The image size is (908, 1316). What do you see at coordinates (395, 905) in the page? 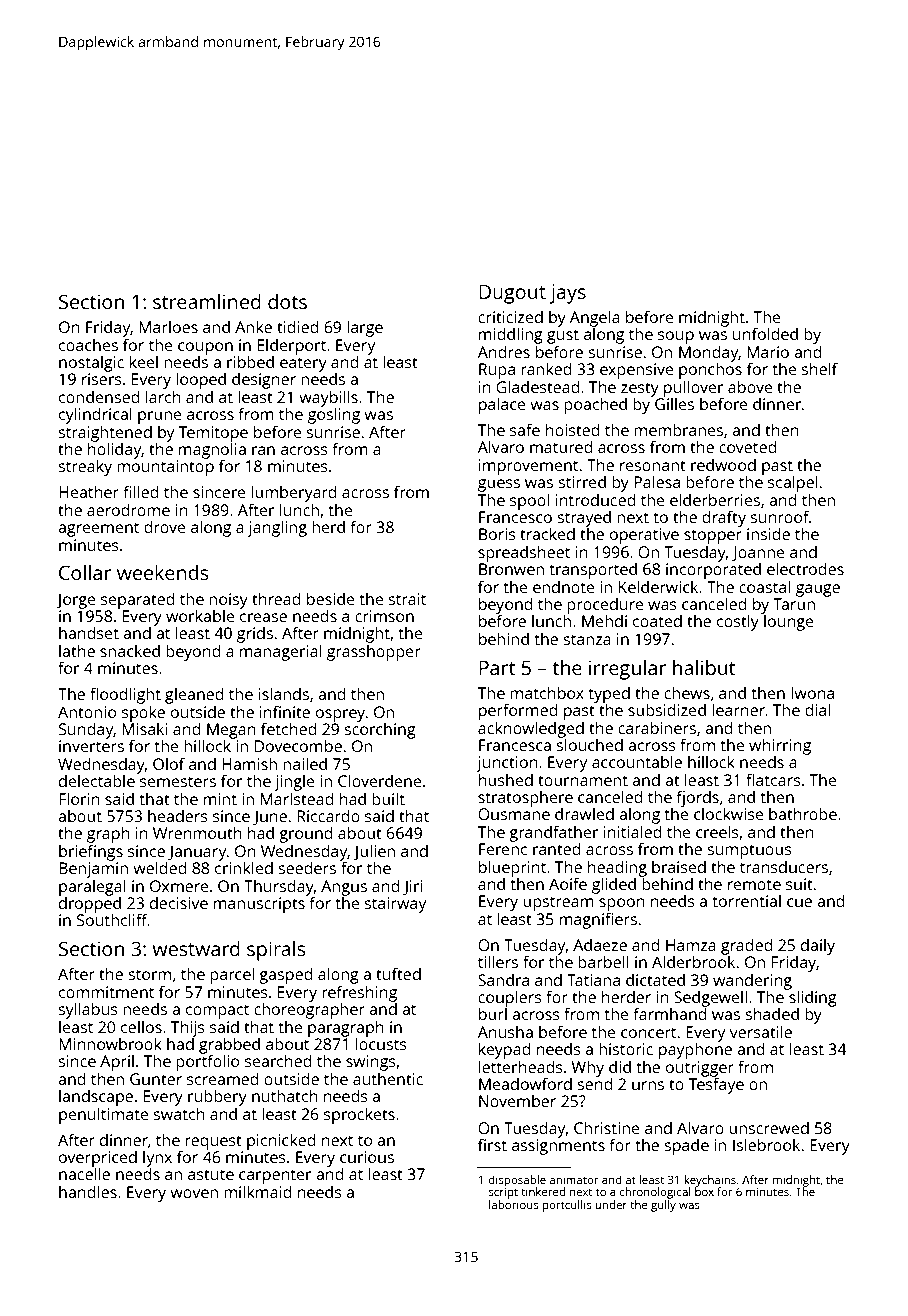
I see `stairway` at bounding box center [395, 905].
